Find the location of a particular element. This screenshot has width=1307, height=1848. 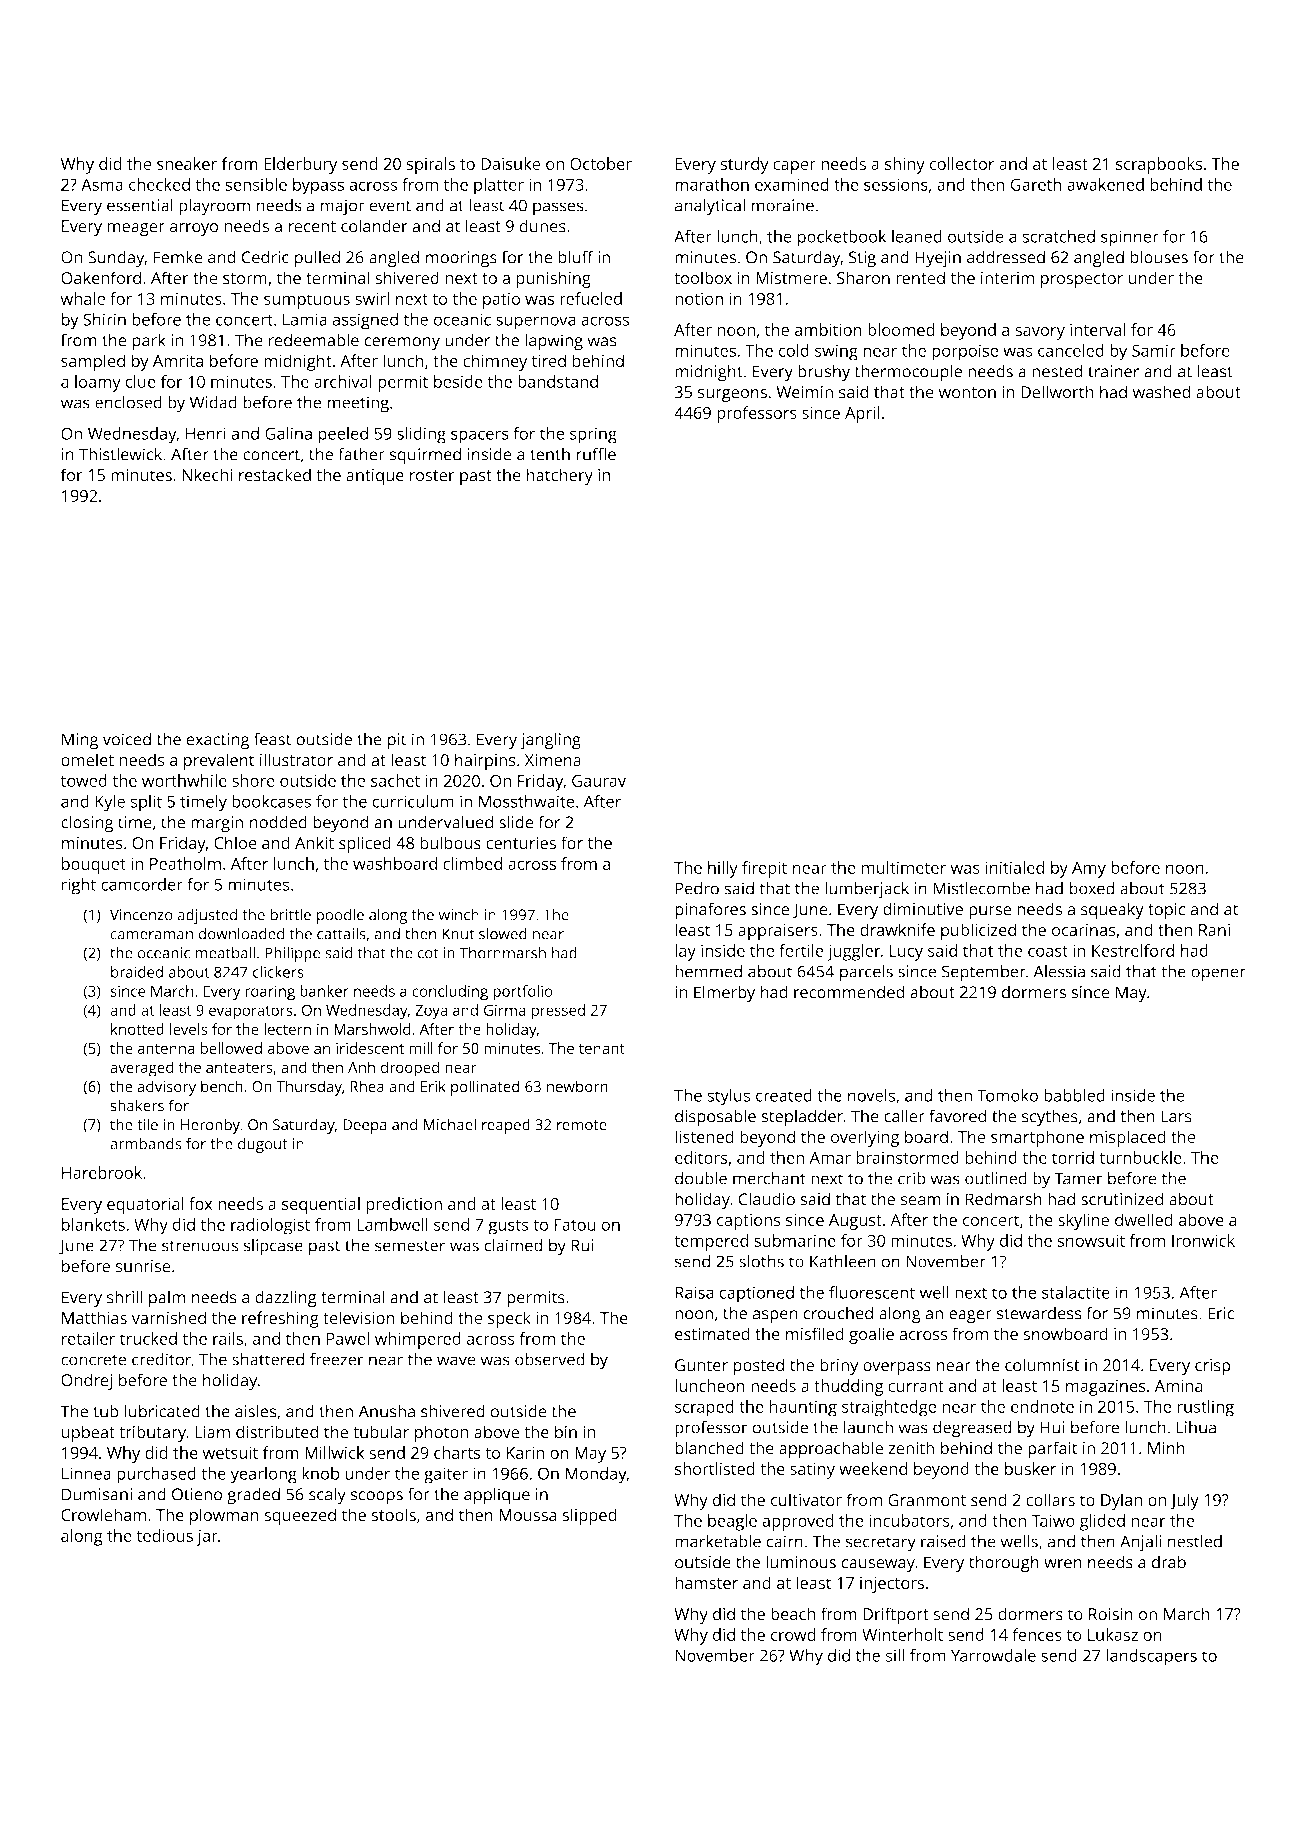

scrapbooks is located at coordinates (1159, 165).
